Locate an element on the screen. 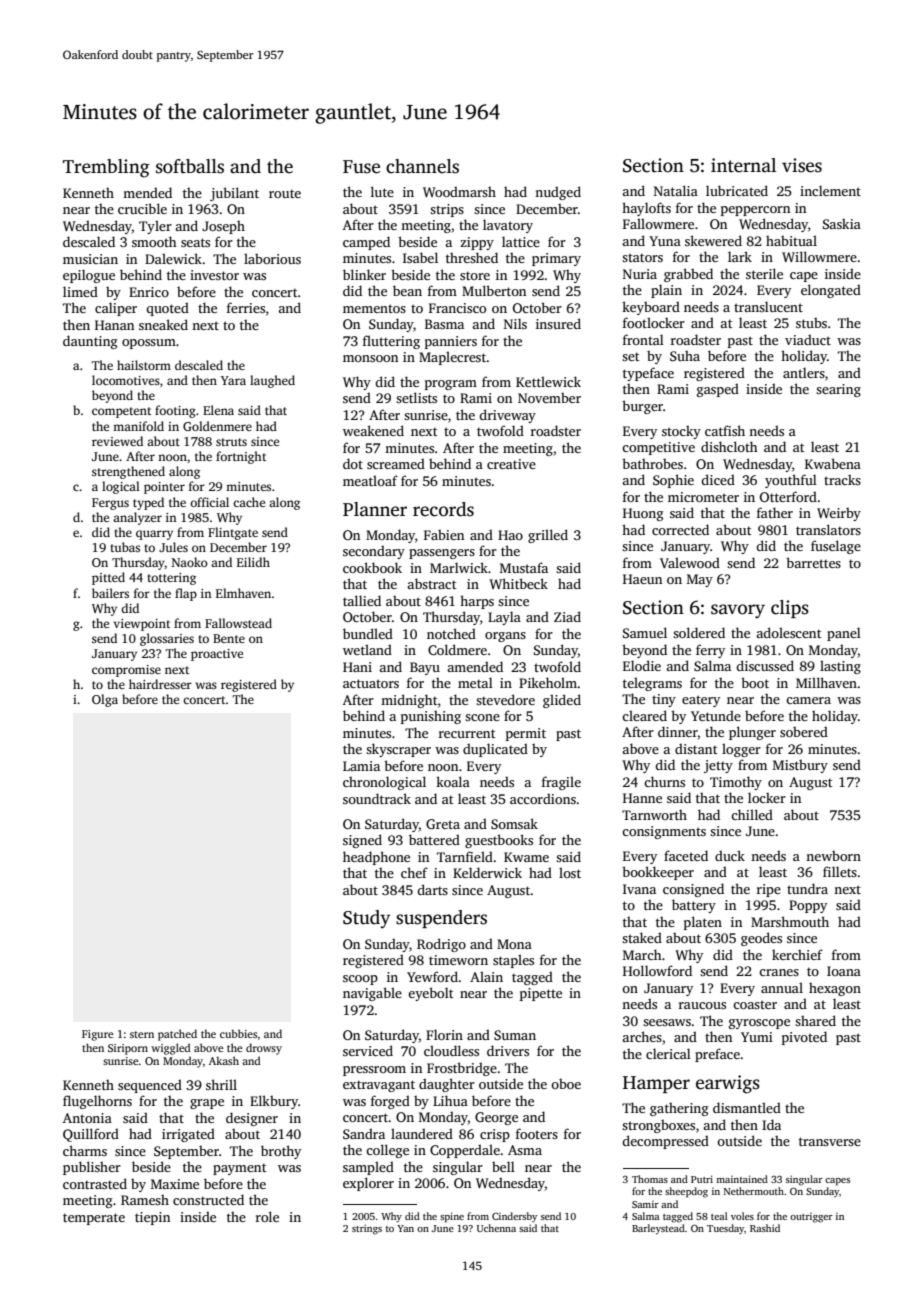  Olga is located at coordinates (105, 700).
